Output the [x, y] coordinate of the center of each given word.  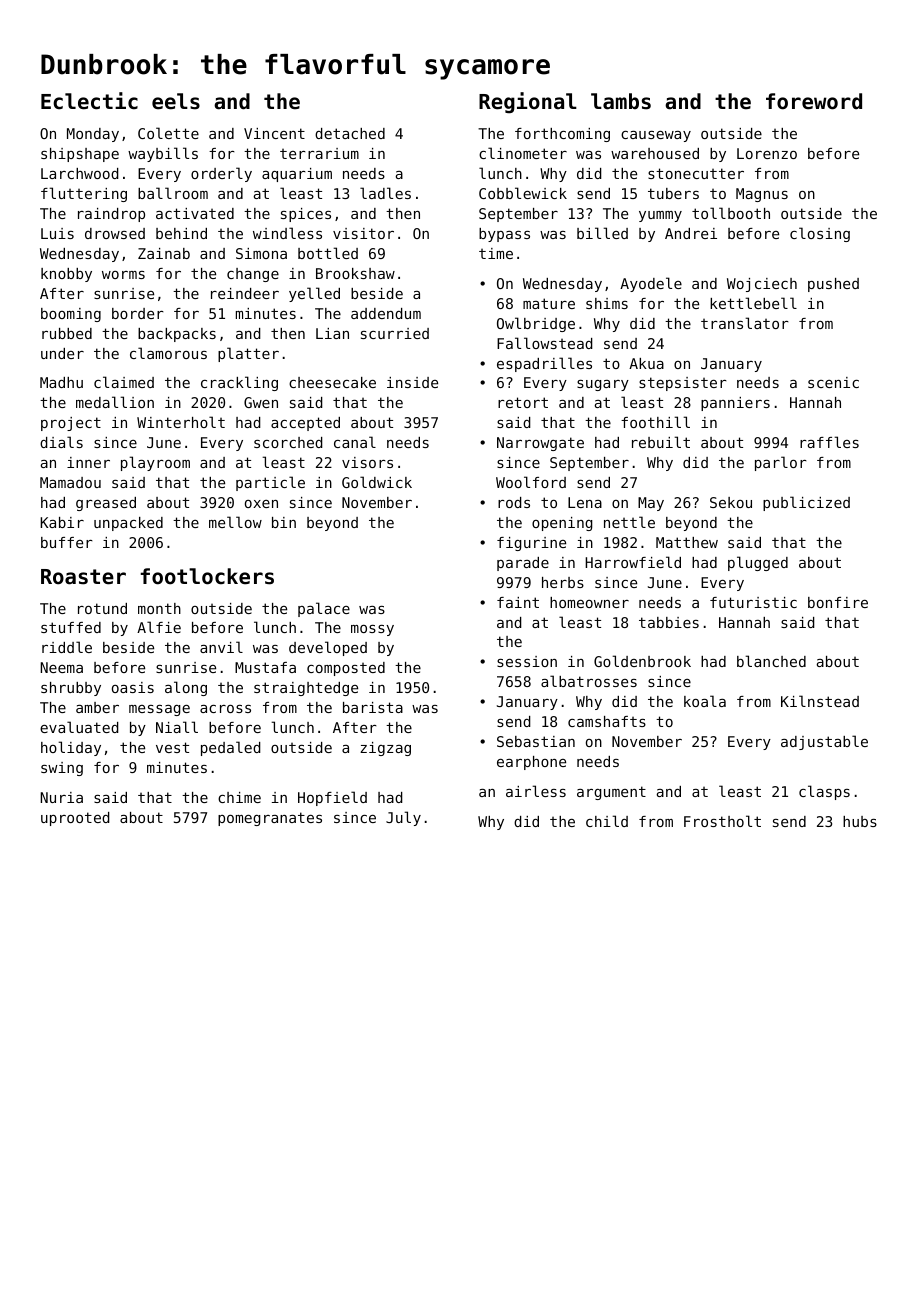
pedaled [231, 748]
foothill [655, 422]
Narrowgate [540, 444]
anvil [221, 647]
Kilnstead [820, 701]
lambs [621, 101]
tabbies [669, 622]
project [71, 424]
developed [328, 648]
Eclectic [89, 101]
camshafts [607, 721]
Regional [528, 103]
